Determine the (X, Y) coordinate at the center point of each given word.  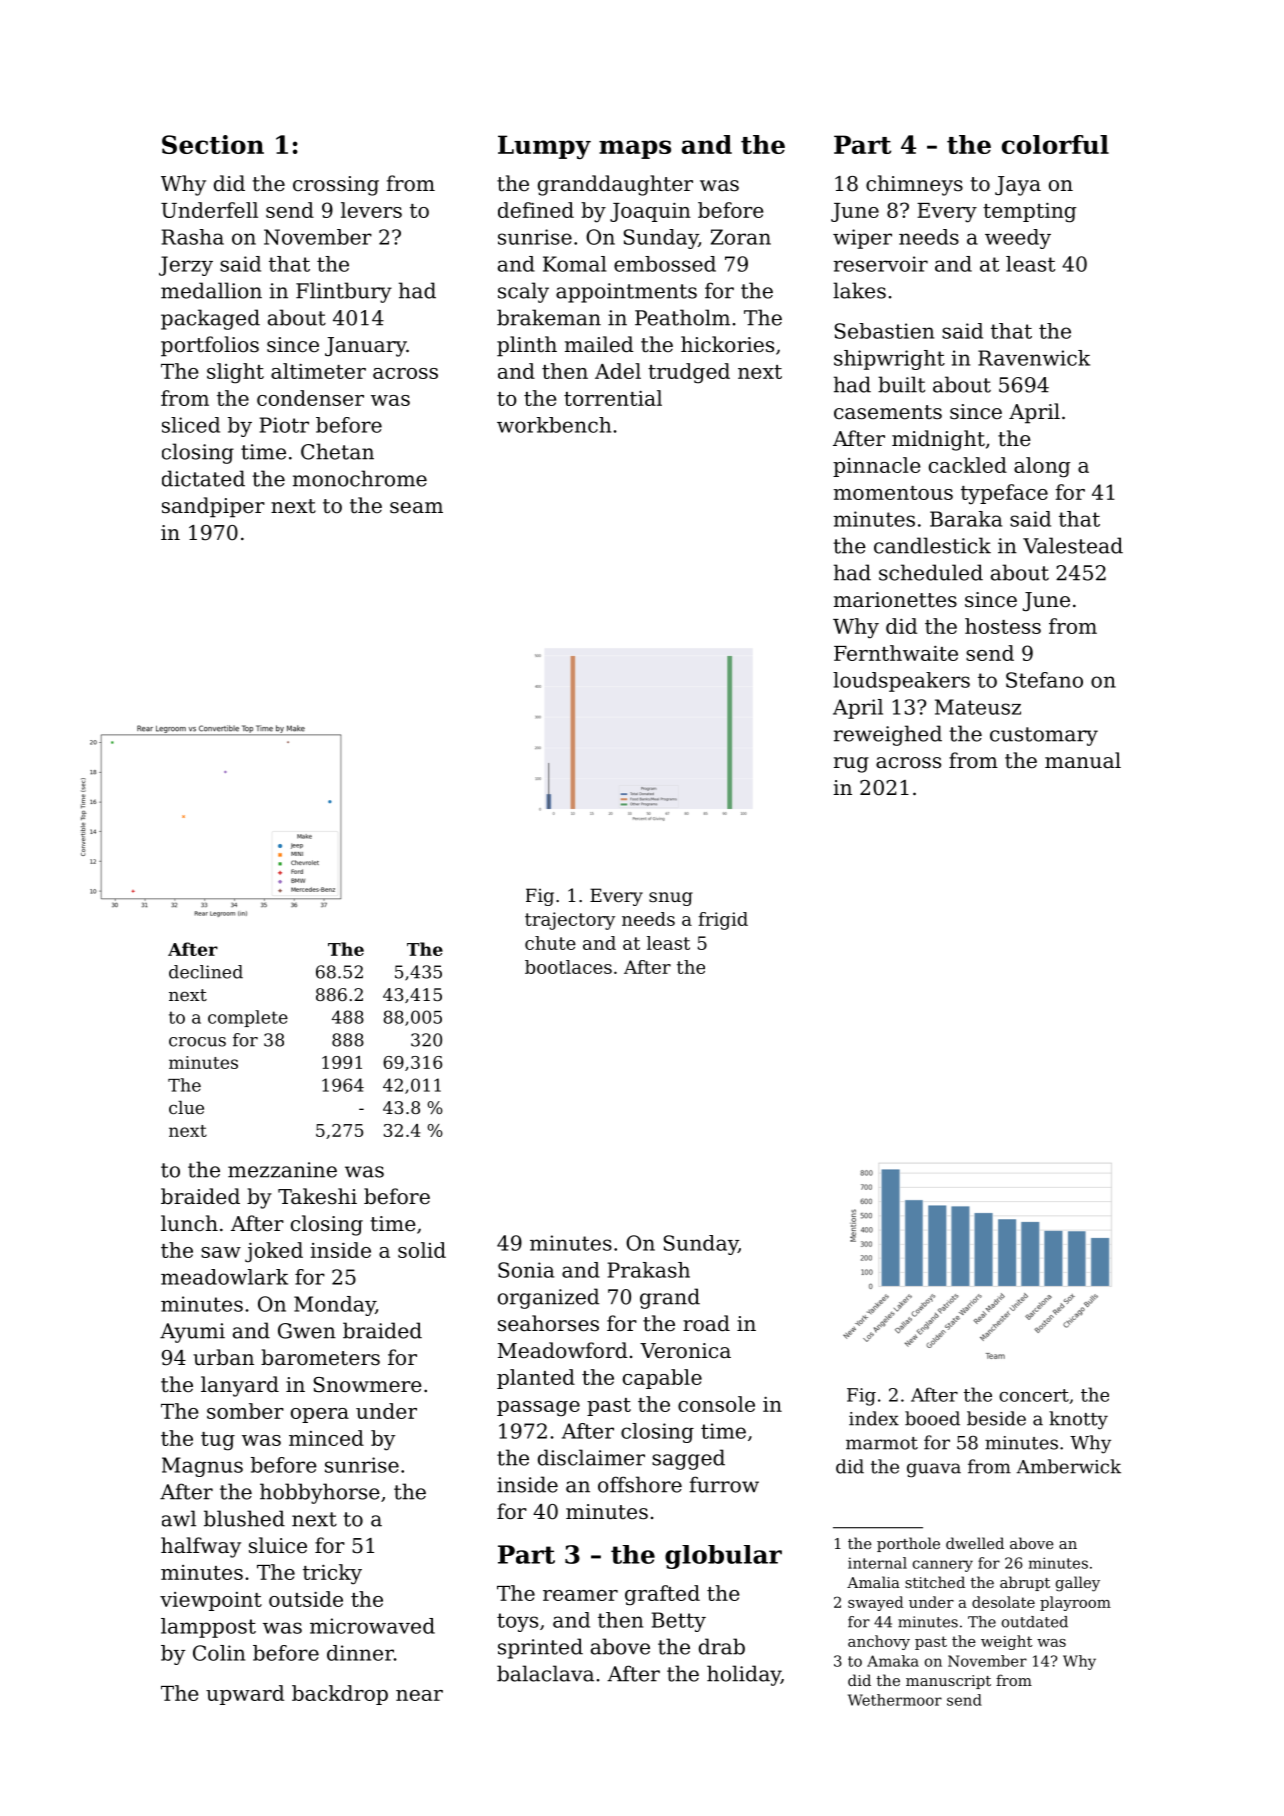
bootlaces (568, 967)
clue (186, 1107)
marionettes (895, 600)
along (1042, 467)
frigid (723, 921)
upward (245, 1695)
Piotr (284, 425)
